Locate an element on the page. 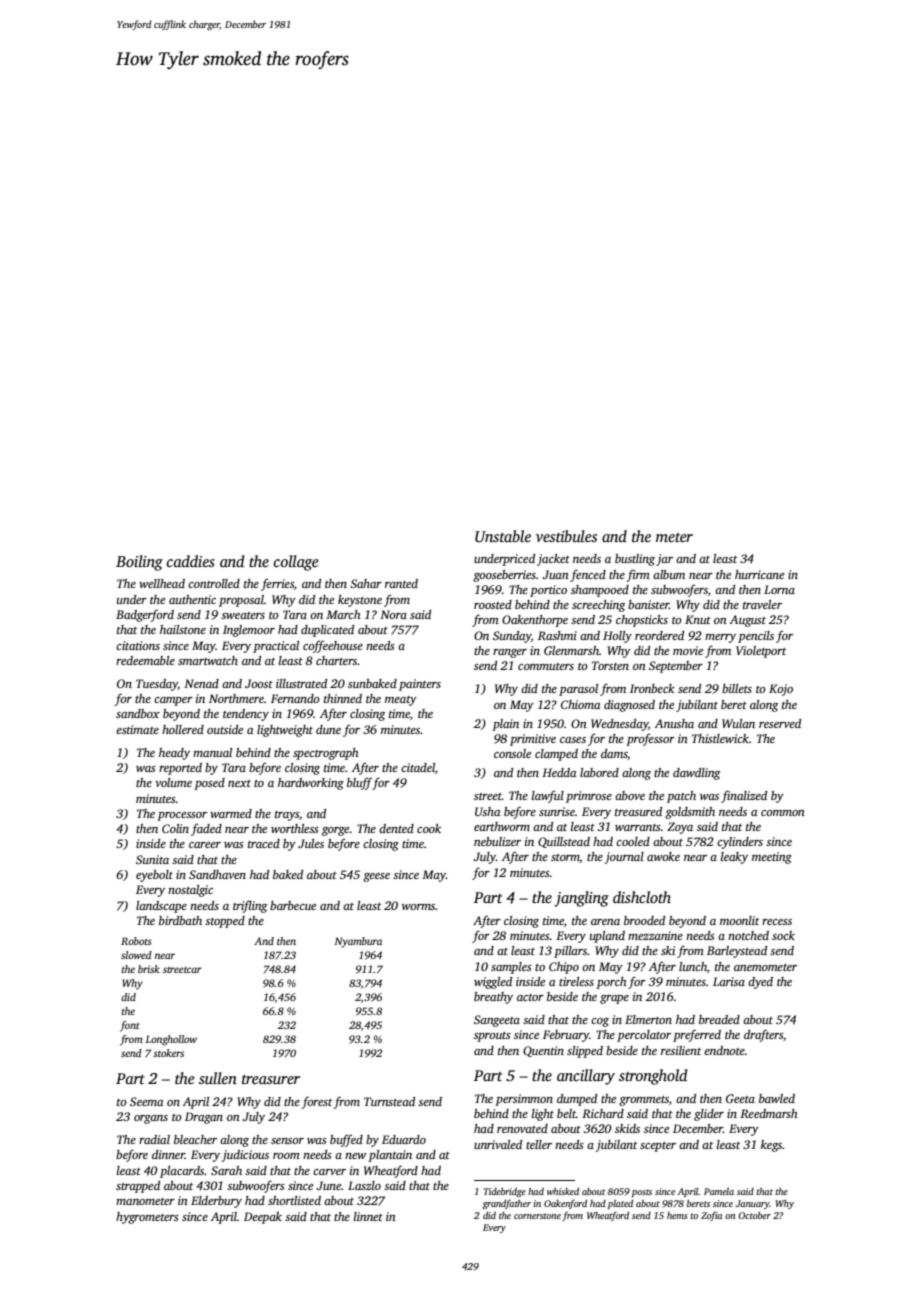 Image resolution: width=924 pixels, height=1308 pixels. camper is located at coordinates (173, 701).
